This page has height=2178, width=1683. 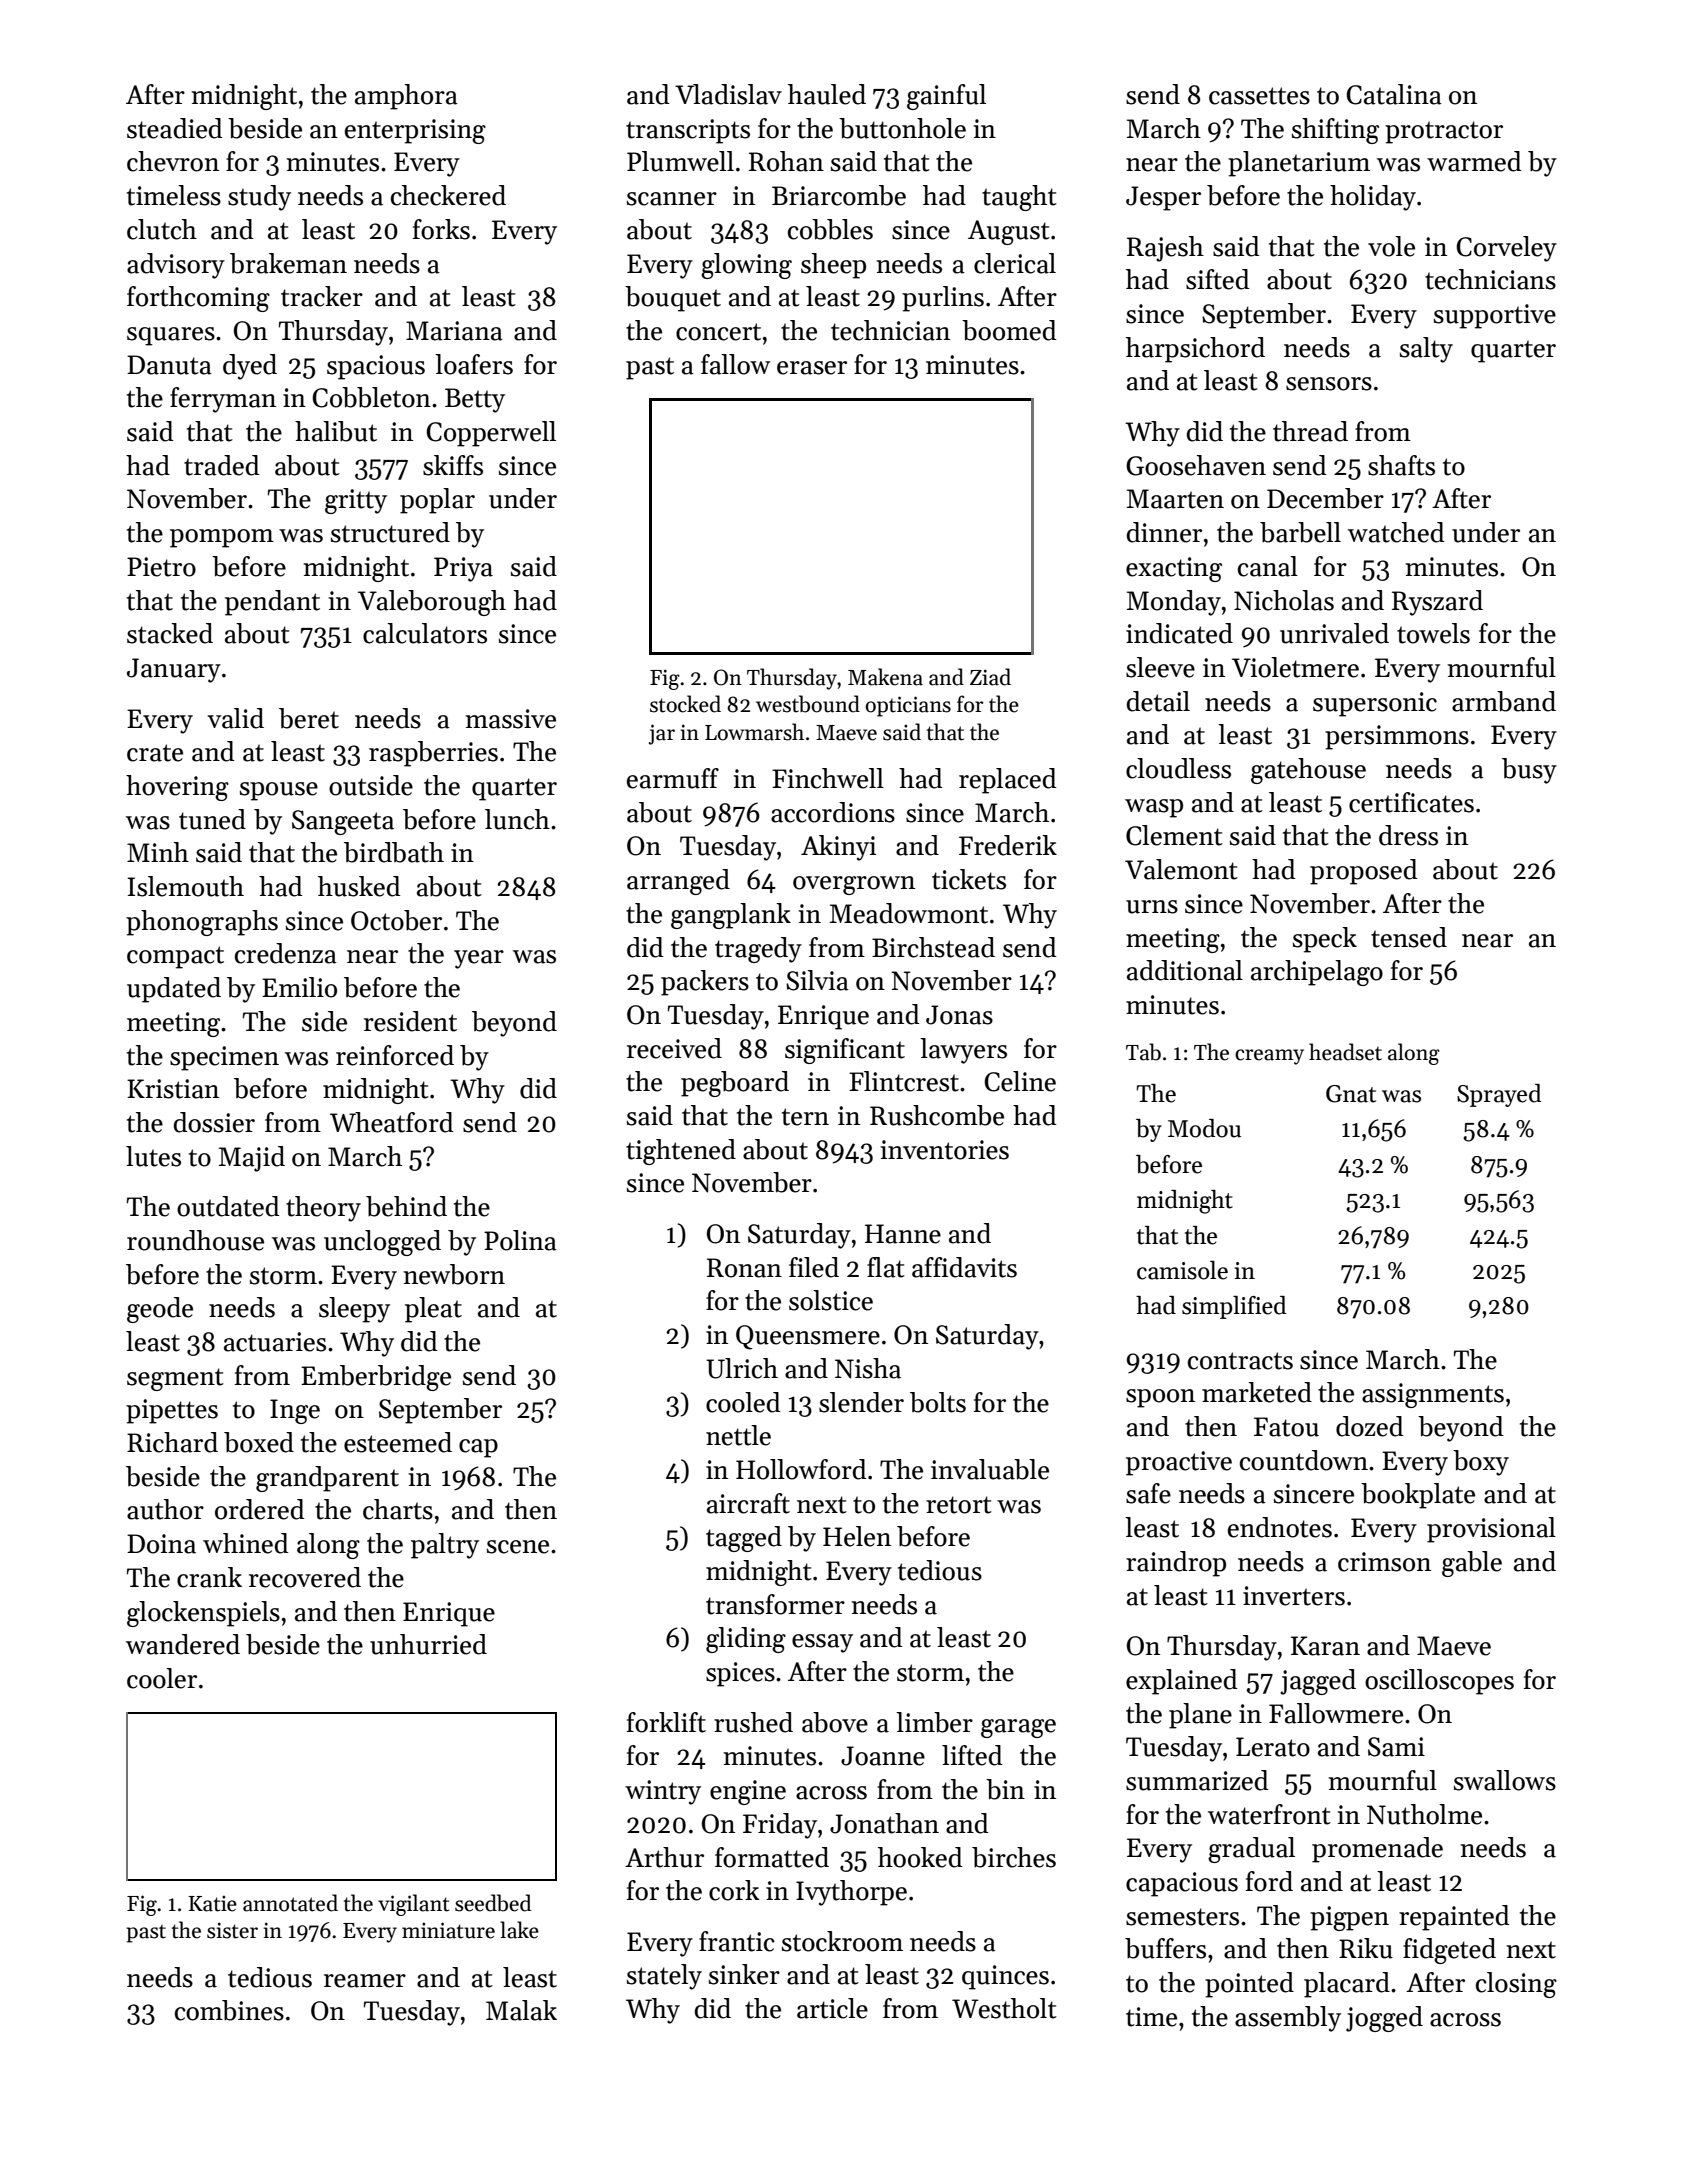 I want to click on nettle, so click(x=738, y=1435).
